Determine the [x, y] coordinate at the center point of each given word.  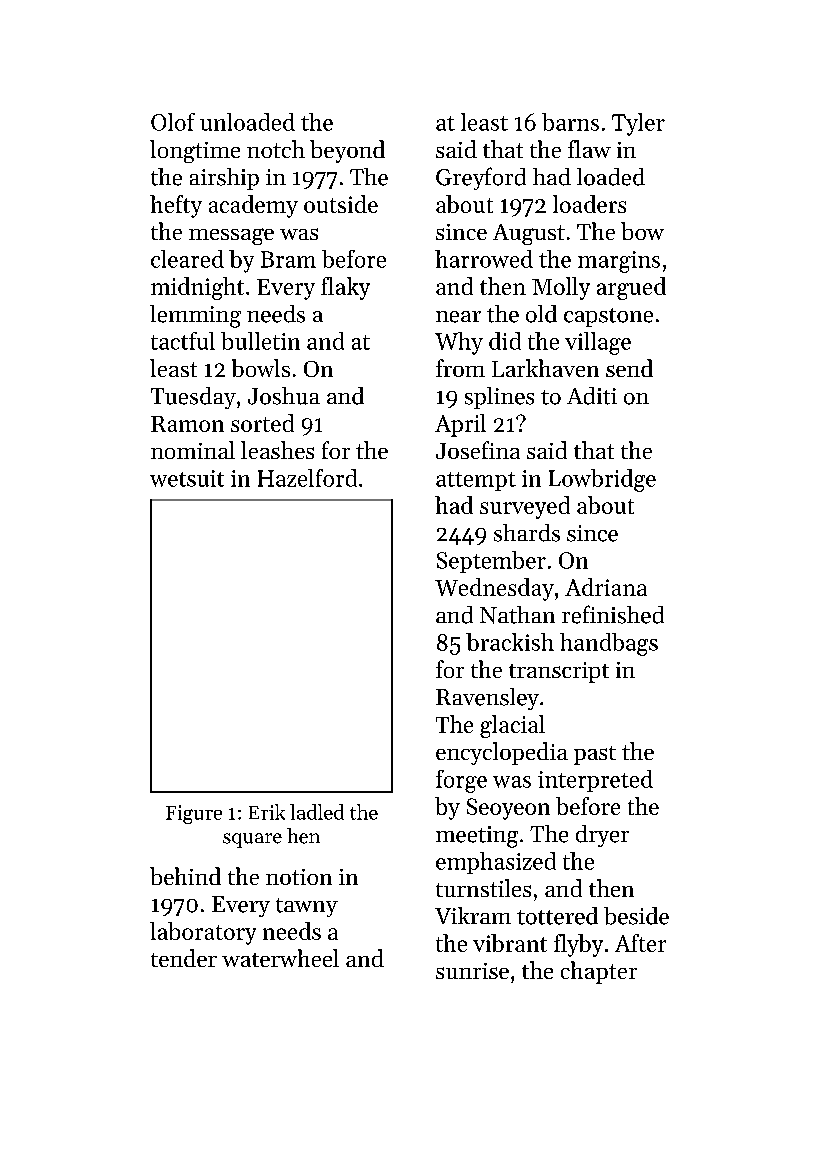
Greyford [481, 178]
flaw [589, 149]
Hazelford [307, 478]
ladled [317, 812]
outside [341, 204]
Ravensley [487, 699]
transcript [559, 672]
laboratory [203, 933]
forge [461, 781]
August [529, 234]
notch [276, 149]
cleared [187, 259]
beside [636, 916]
